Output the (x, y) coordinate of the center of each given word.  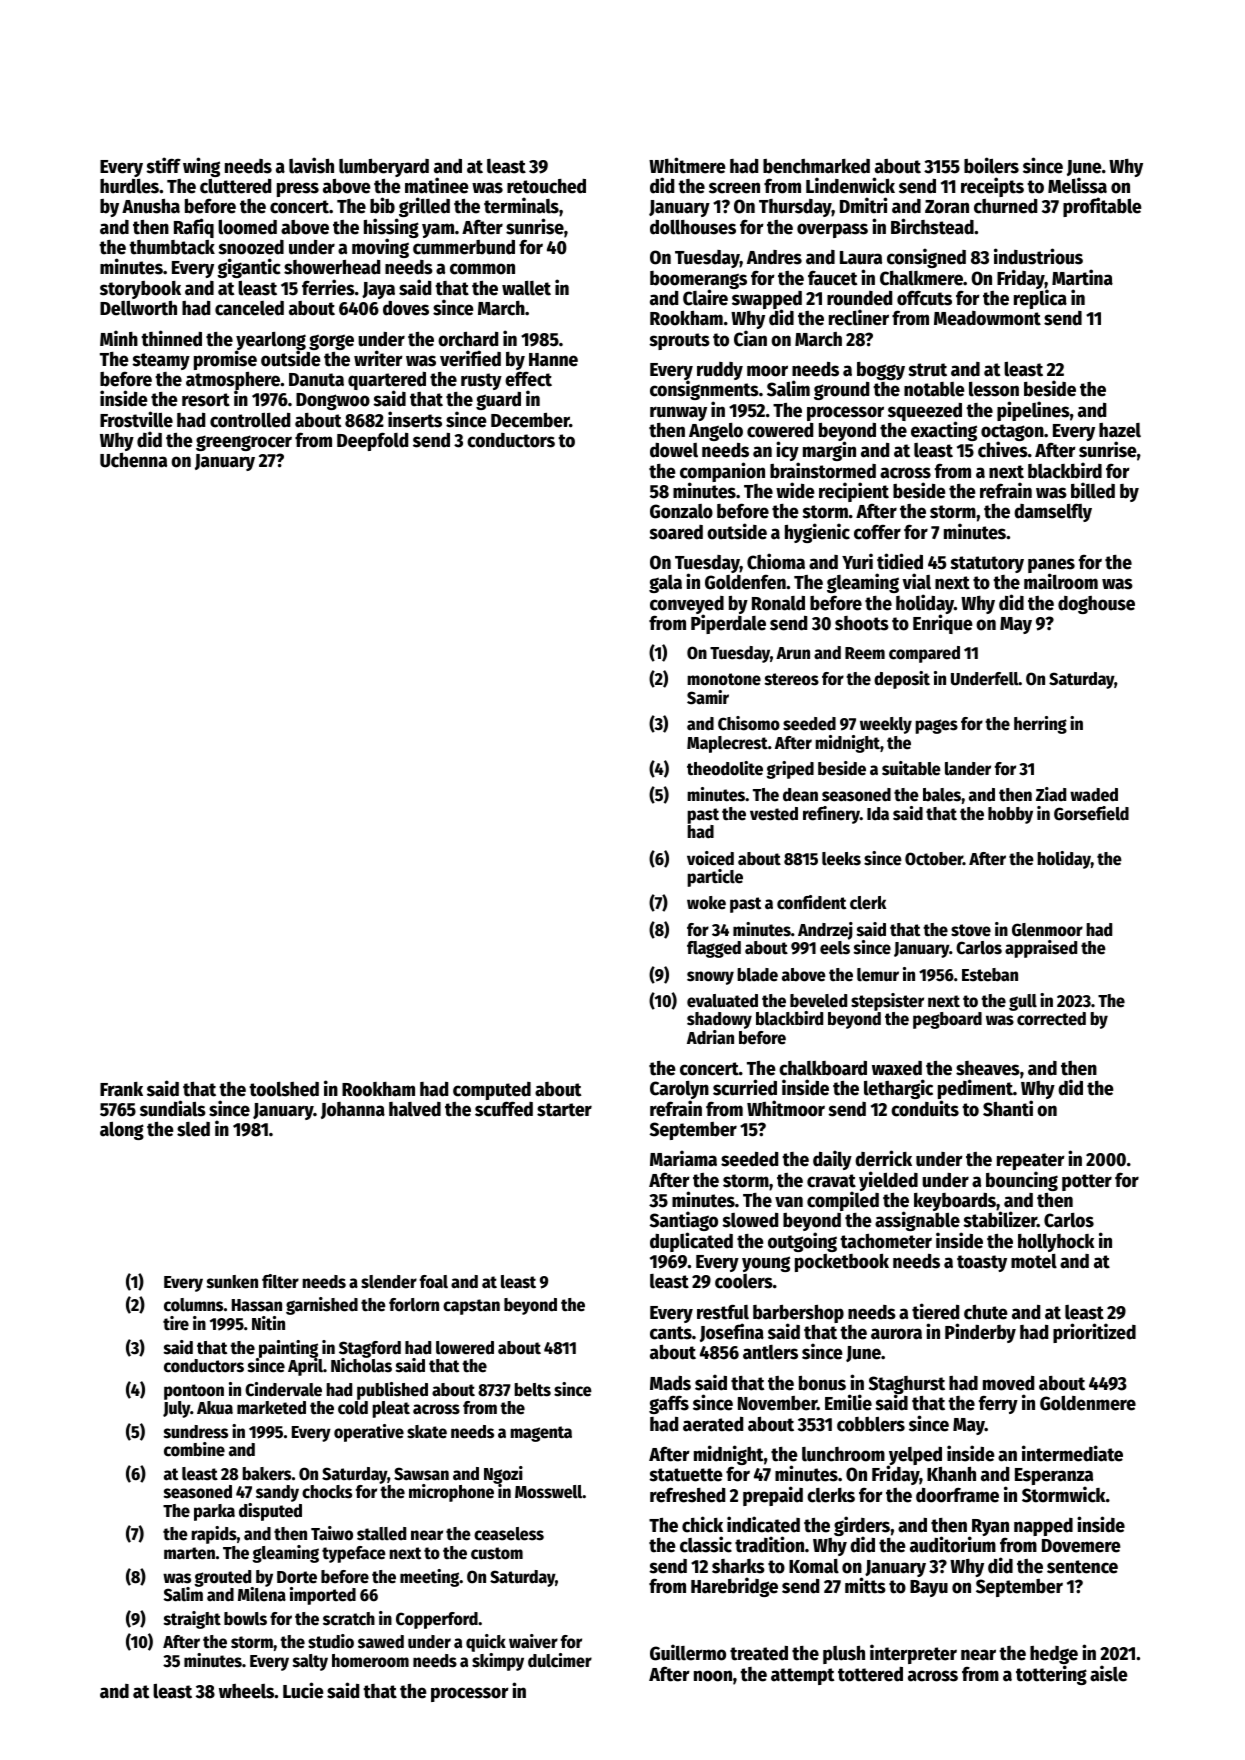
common (482, 269)
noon (713, 1676)
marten (189, 1553)
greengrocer (244, 443)
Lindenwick (850, 185)
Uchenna (133, 460)
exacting (944, 431)
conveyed (687, 605)
